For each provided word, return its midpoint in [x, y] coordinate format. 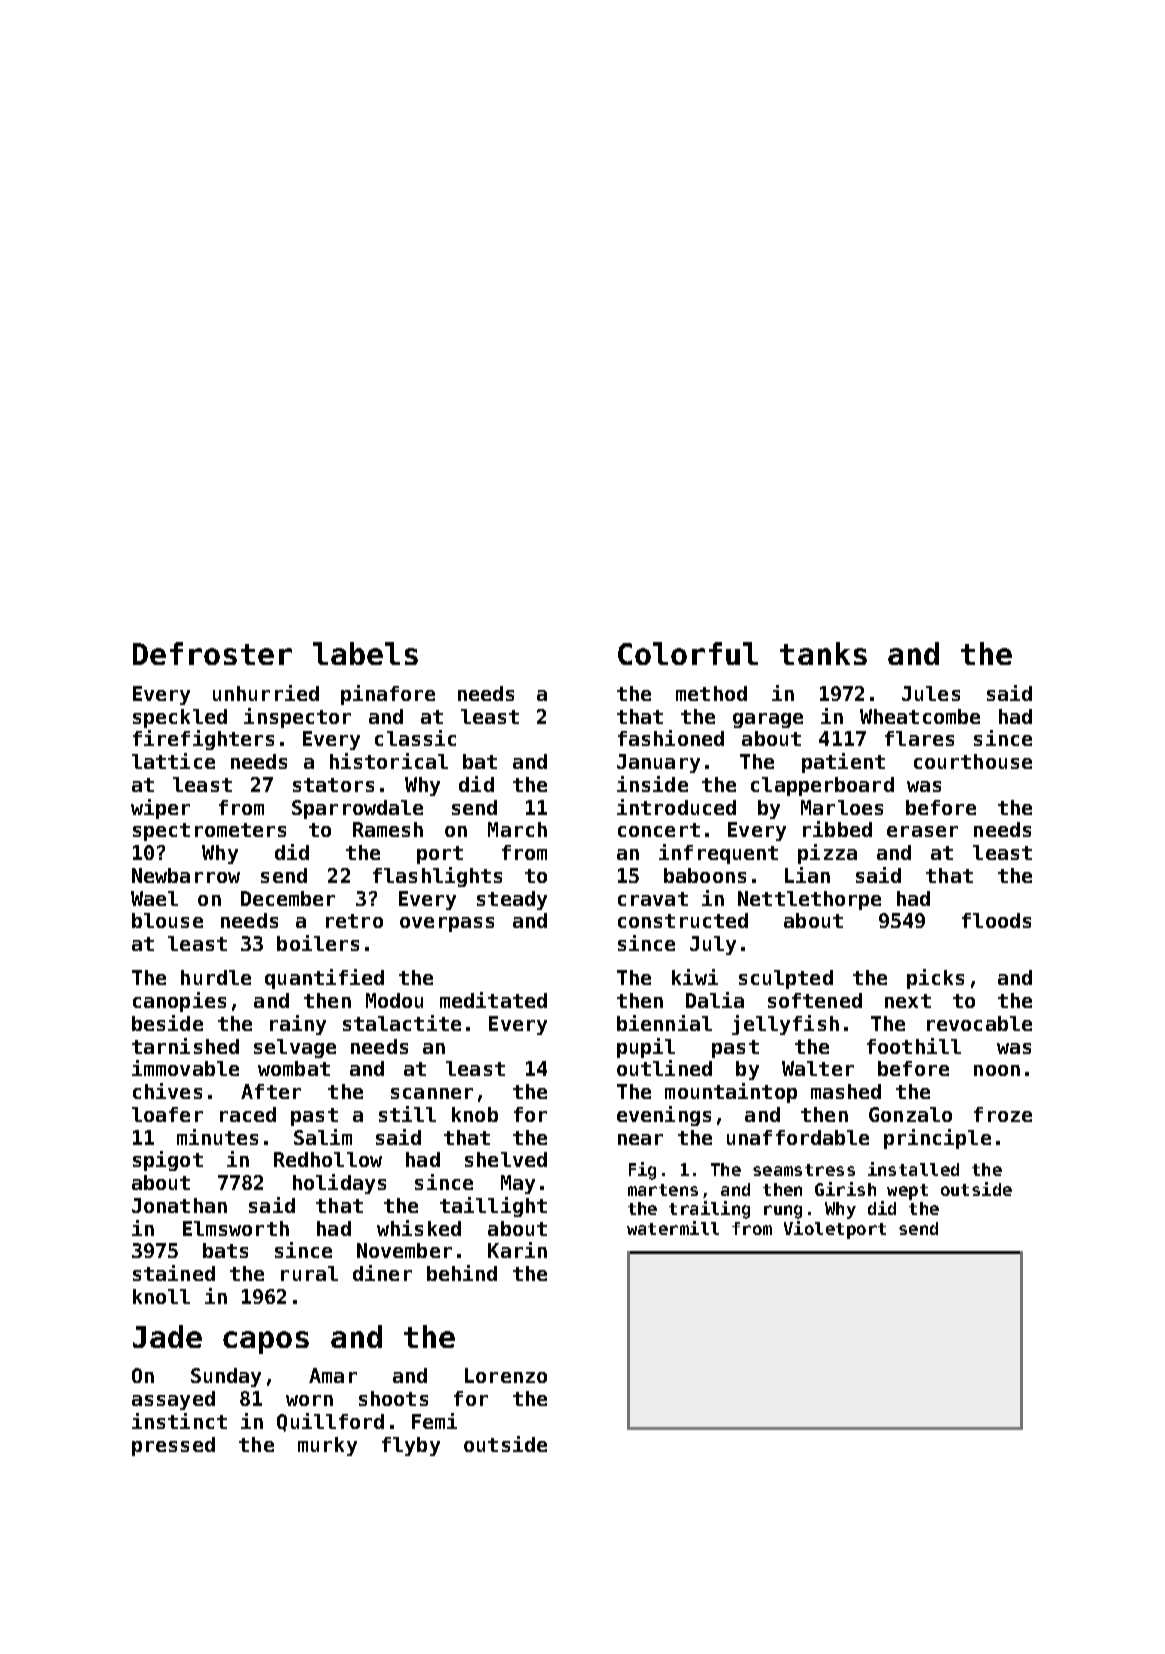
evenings [664, 1116]
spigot [168, 1161]
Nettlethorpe [809, 900]
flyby [411, 1446]
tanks [823, 653]
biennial [664, 1023]
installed [913, 1169]
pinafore [388, 695]
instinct [179, 1421]
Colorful [688, 653]
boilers [318, 943]
